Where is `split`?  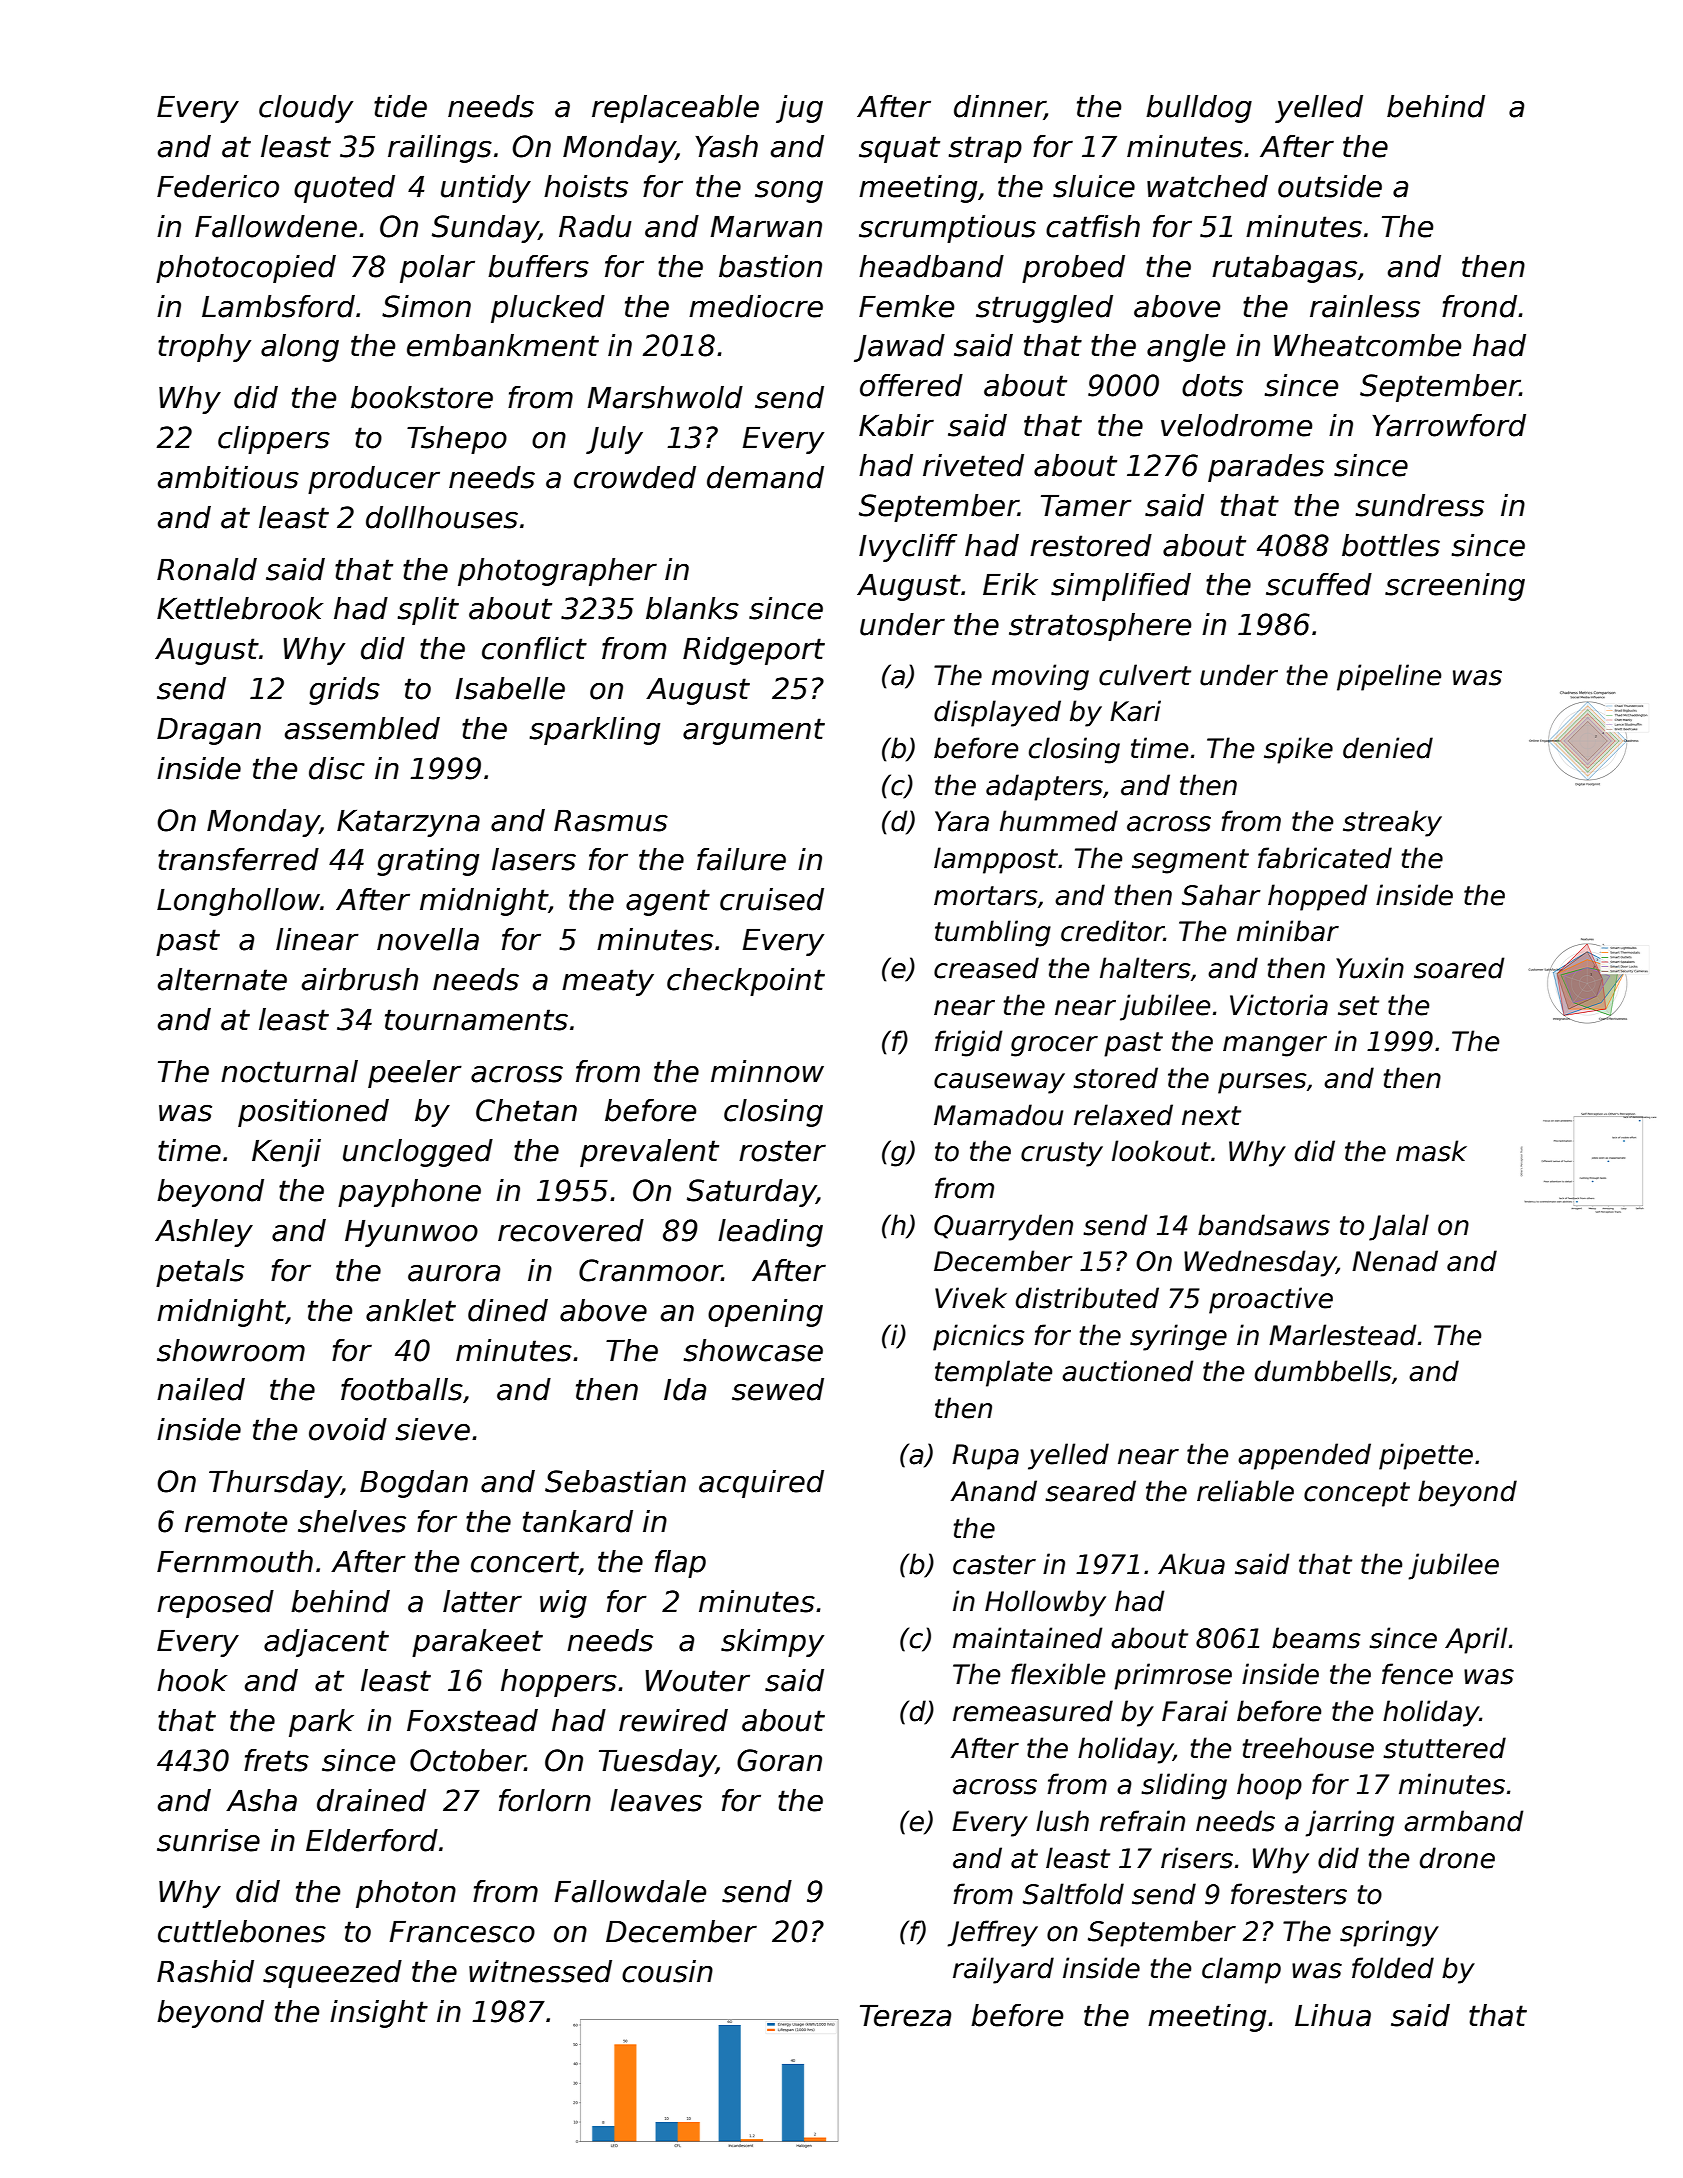
split is located at coordinates (428, 611).
